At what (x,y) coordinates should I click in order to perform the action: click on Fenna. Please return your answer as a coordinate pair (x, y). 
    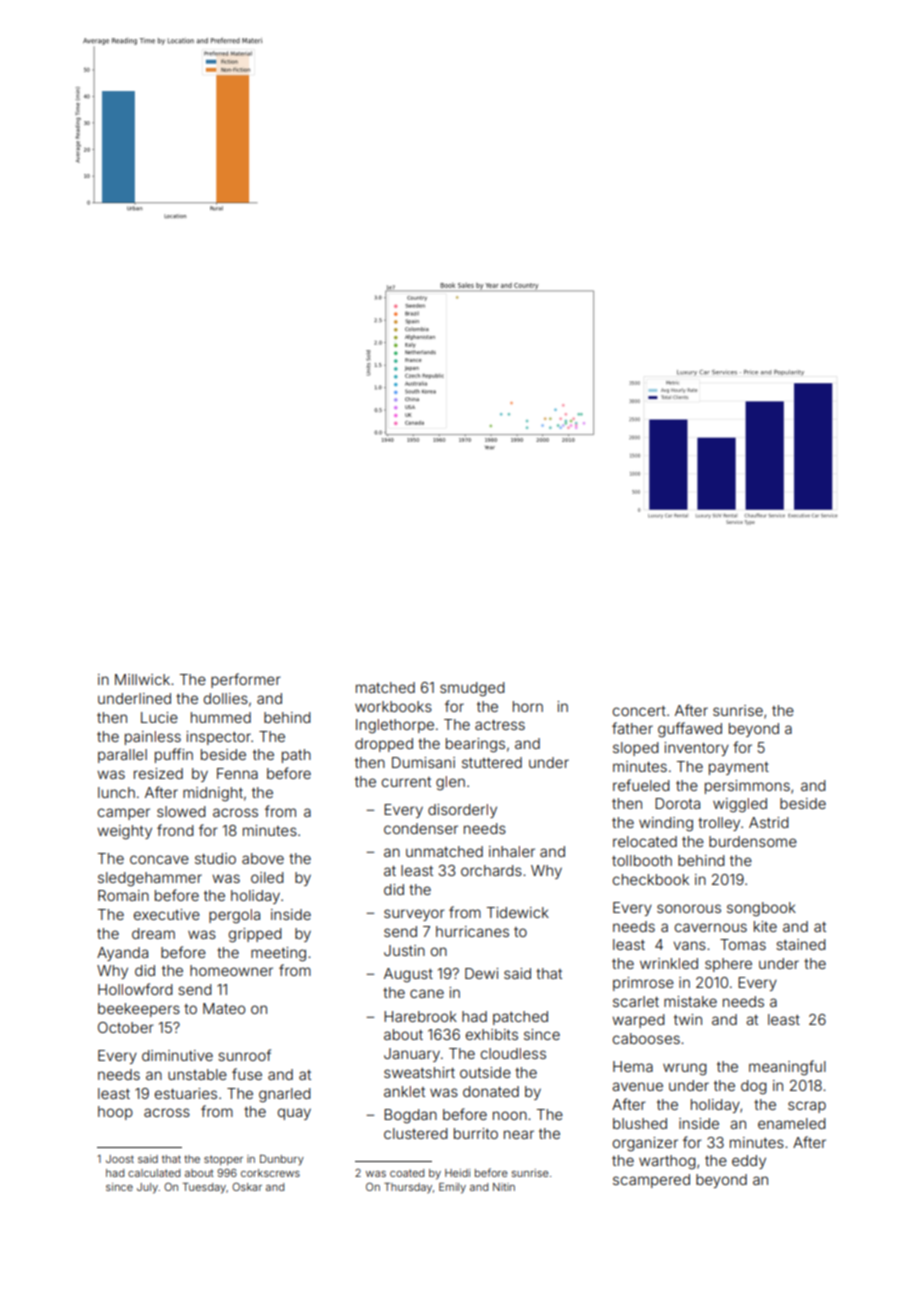
    Looking at the image, I should click on (237, 773).
